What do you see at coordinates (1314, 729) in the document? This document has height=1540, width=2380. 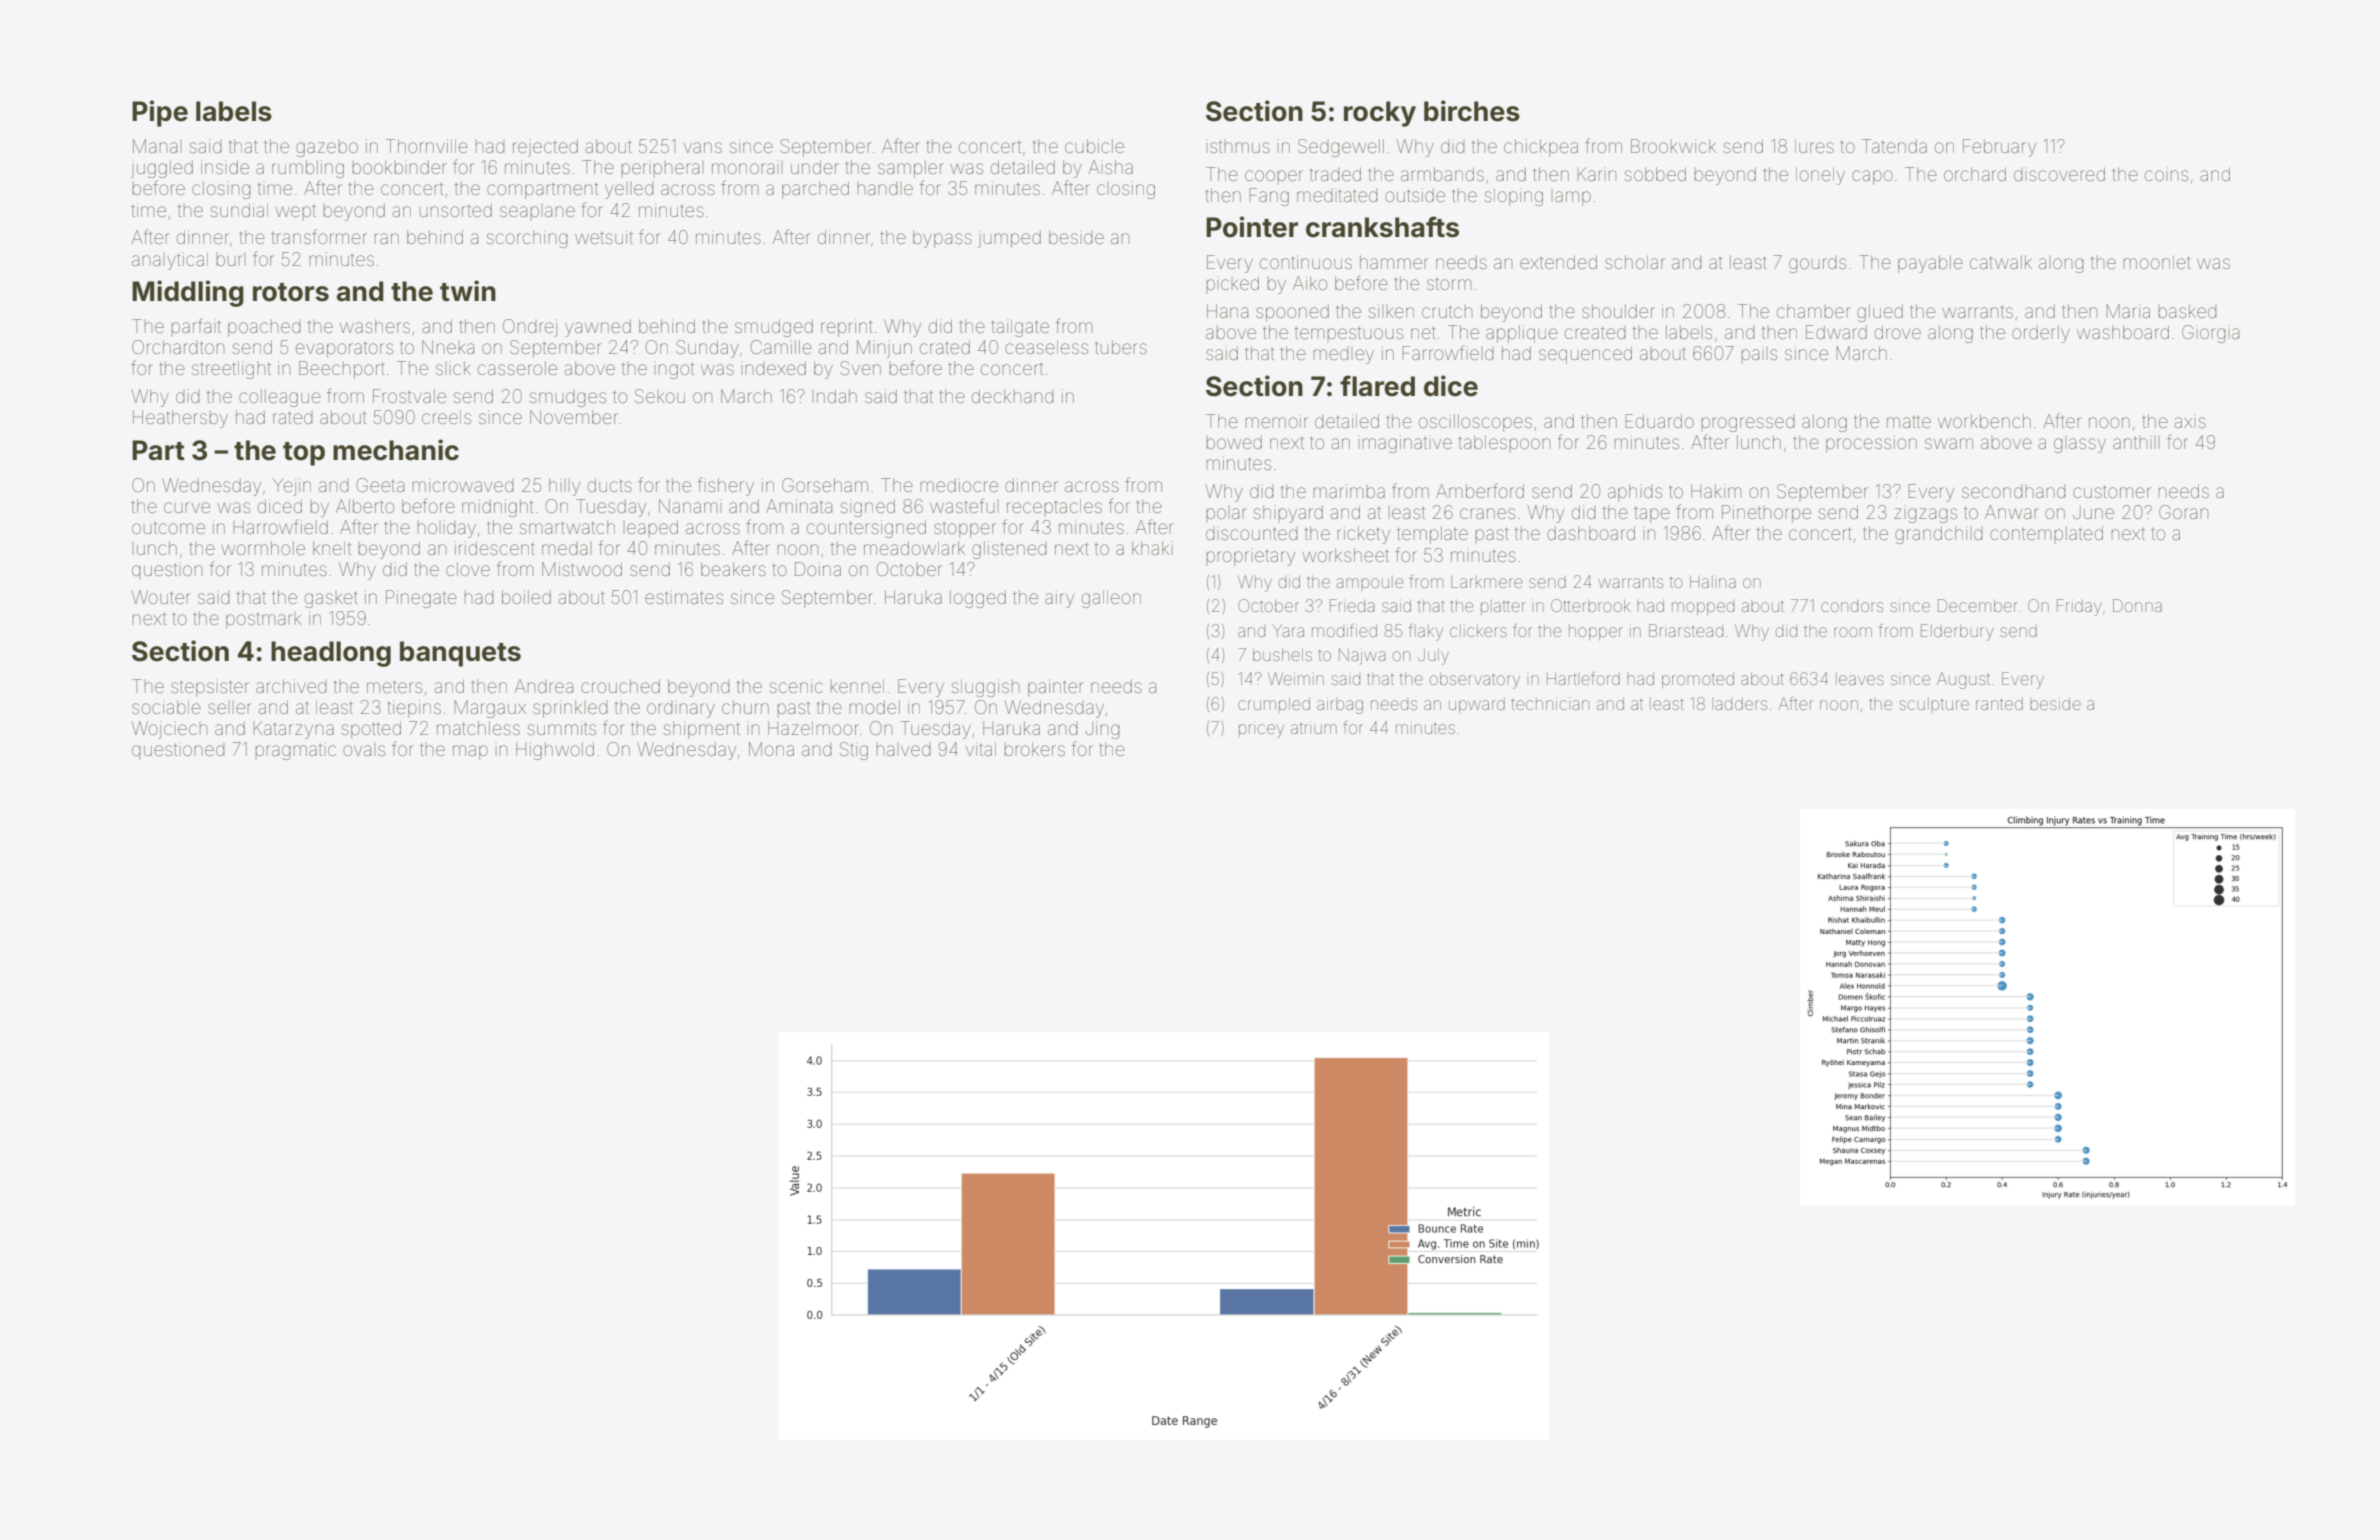 I see `atrium` at bounding box center [1314, 729].
